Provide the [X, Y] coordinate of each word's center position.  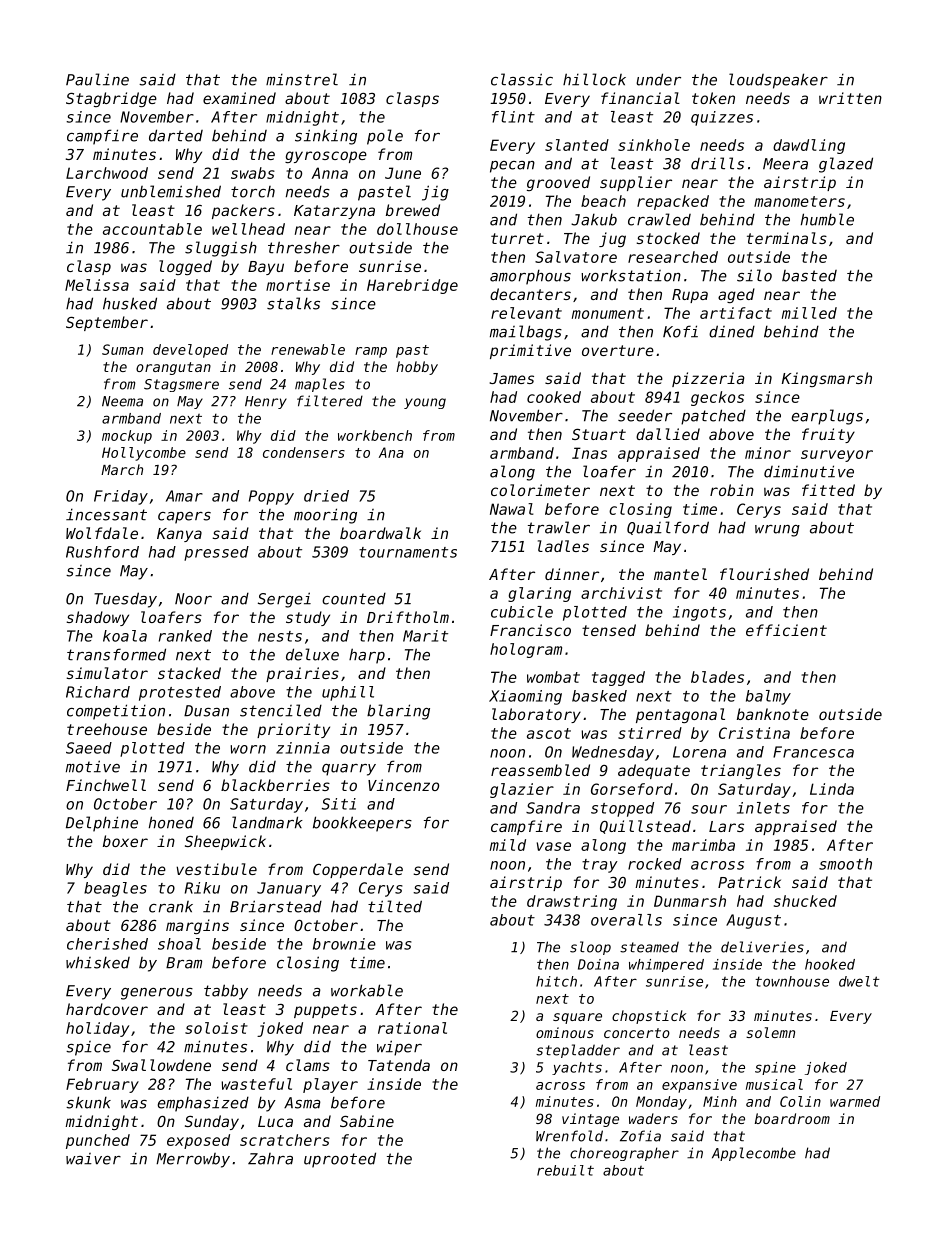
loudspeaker [778, 81]
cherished [107, 944]
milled [809, 313]
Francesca [813, 752]
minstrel [302, 79]
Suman [122, 349]
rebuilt [565, 1170]
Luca [275, 1121]
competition [116, 712]
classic [522, 79]
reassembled [540, 770]
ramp [371, 352]
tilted [395, 906]
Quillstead [645, 827]
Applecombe [754, 1154]
